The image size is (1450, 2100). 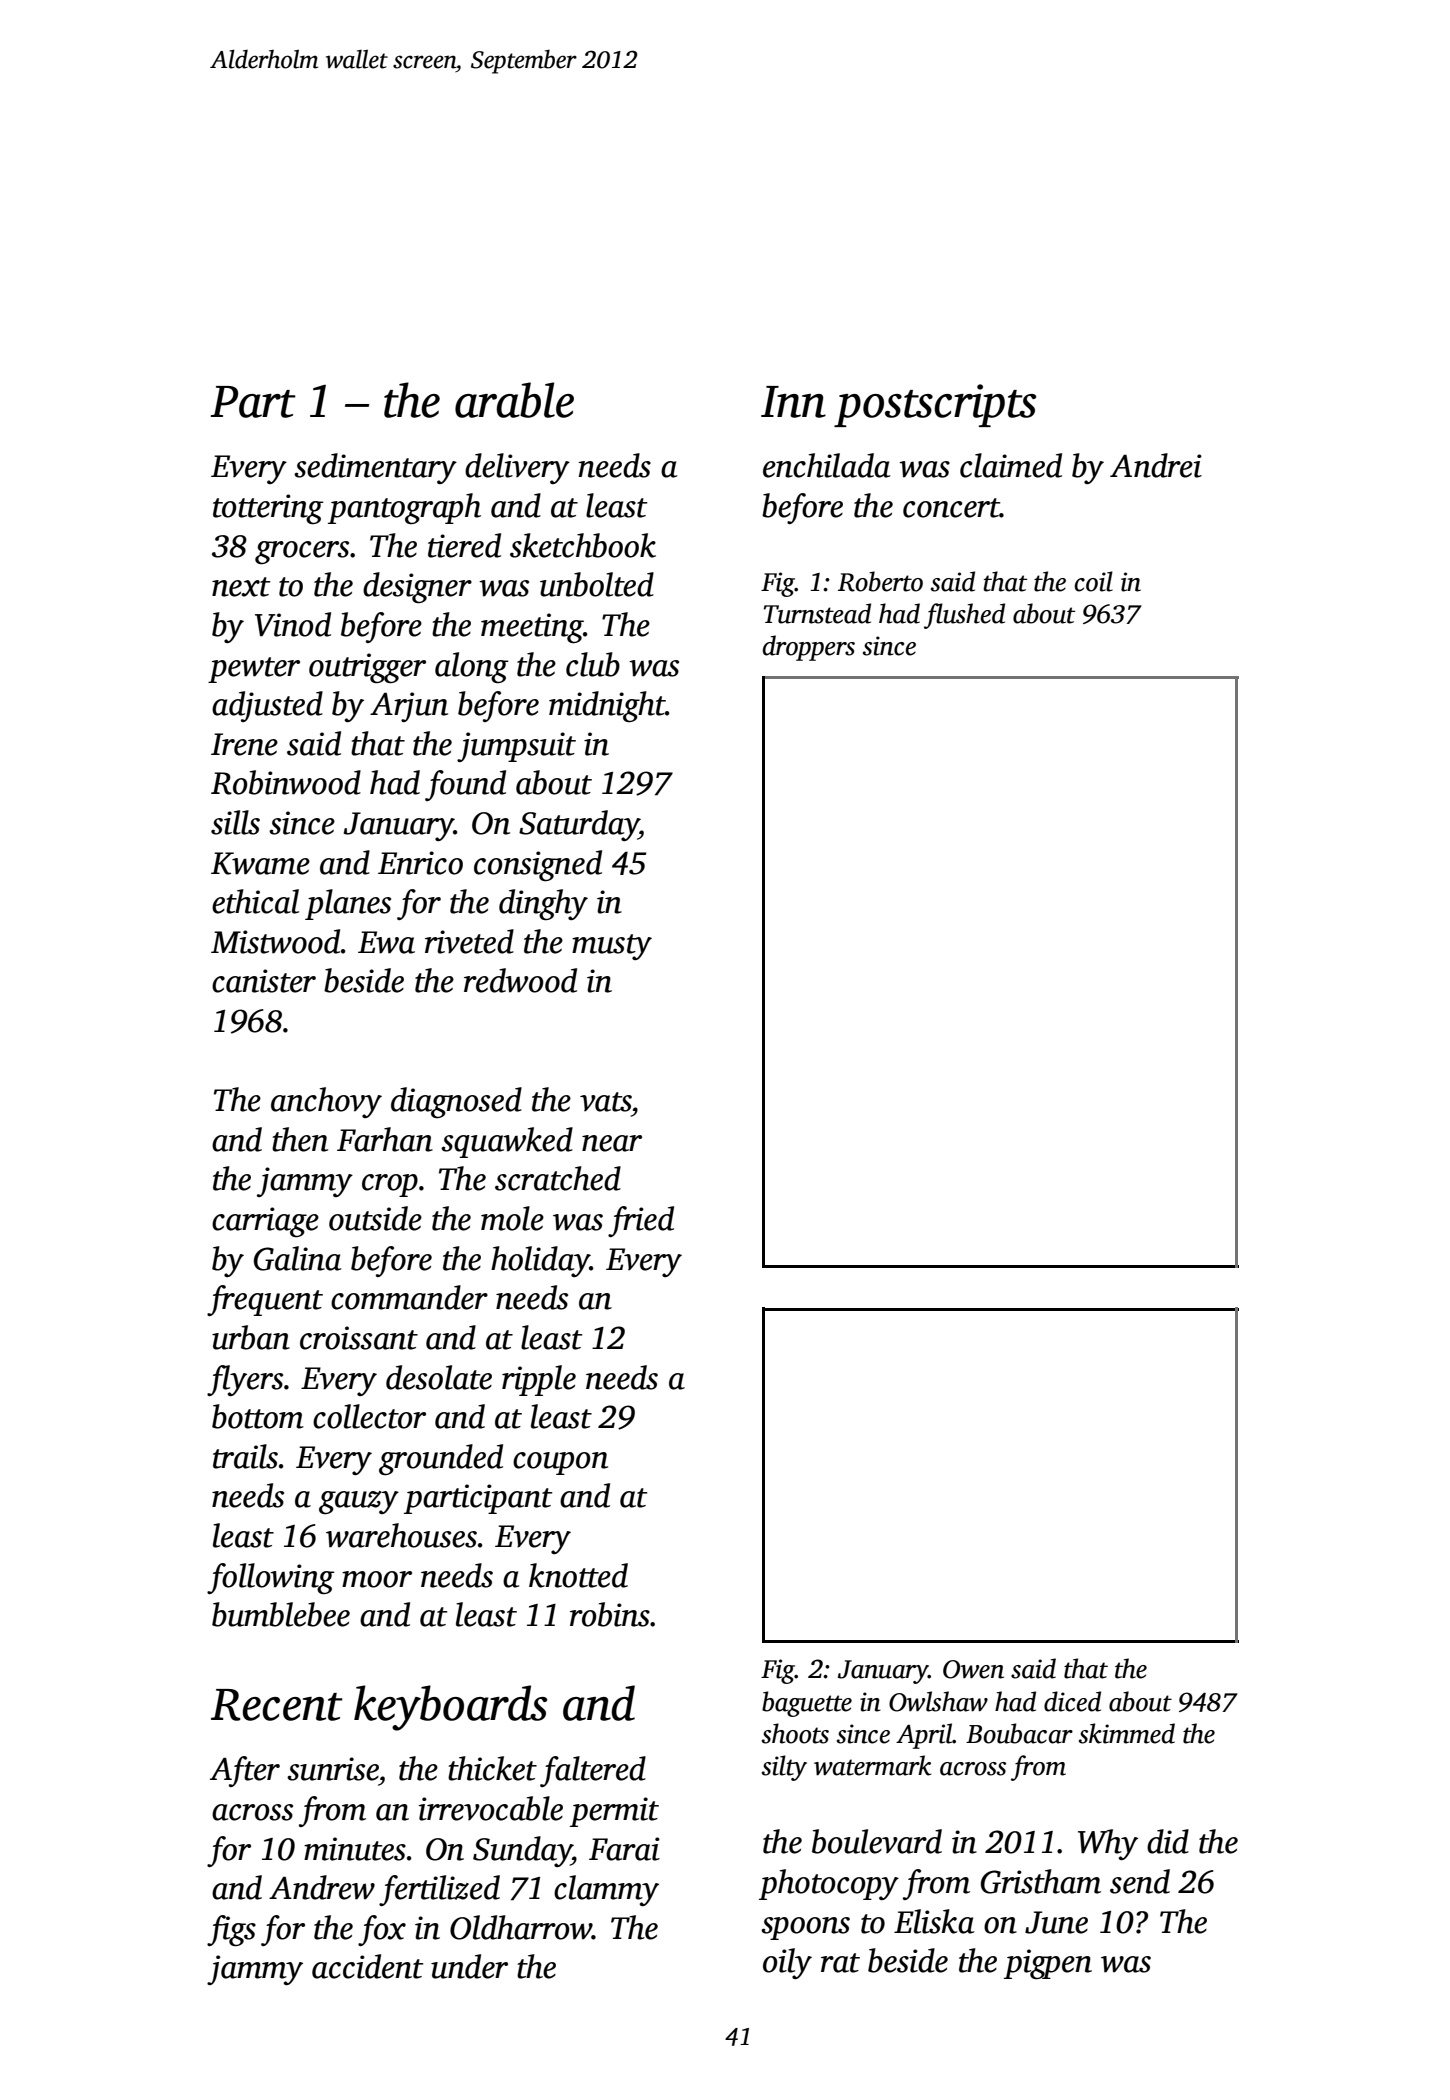 What do you see at coordinates (514, 400) in the screenshot?
I see `arable` at bounding box center [514, 400].
